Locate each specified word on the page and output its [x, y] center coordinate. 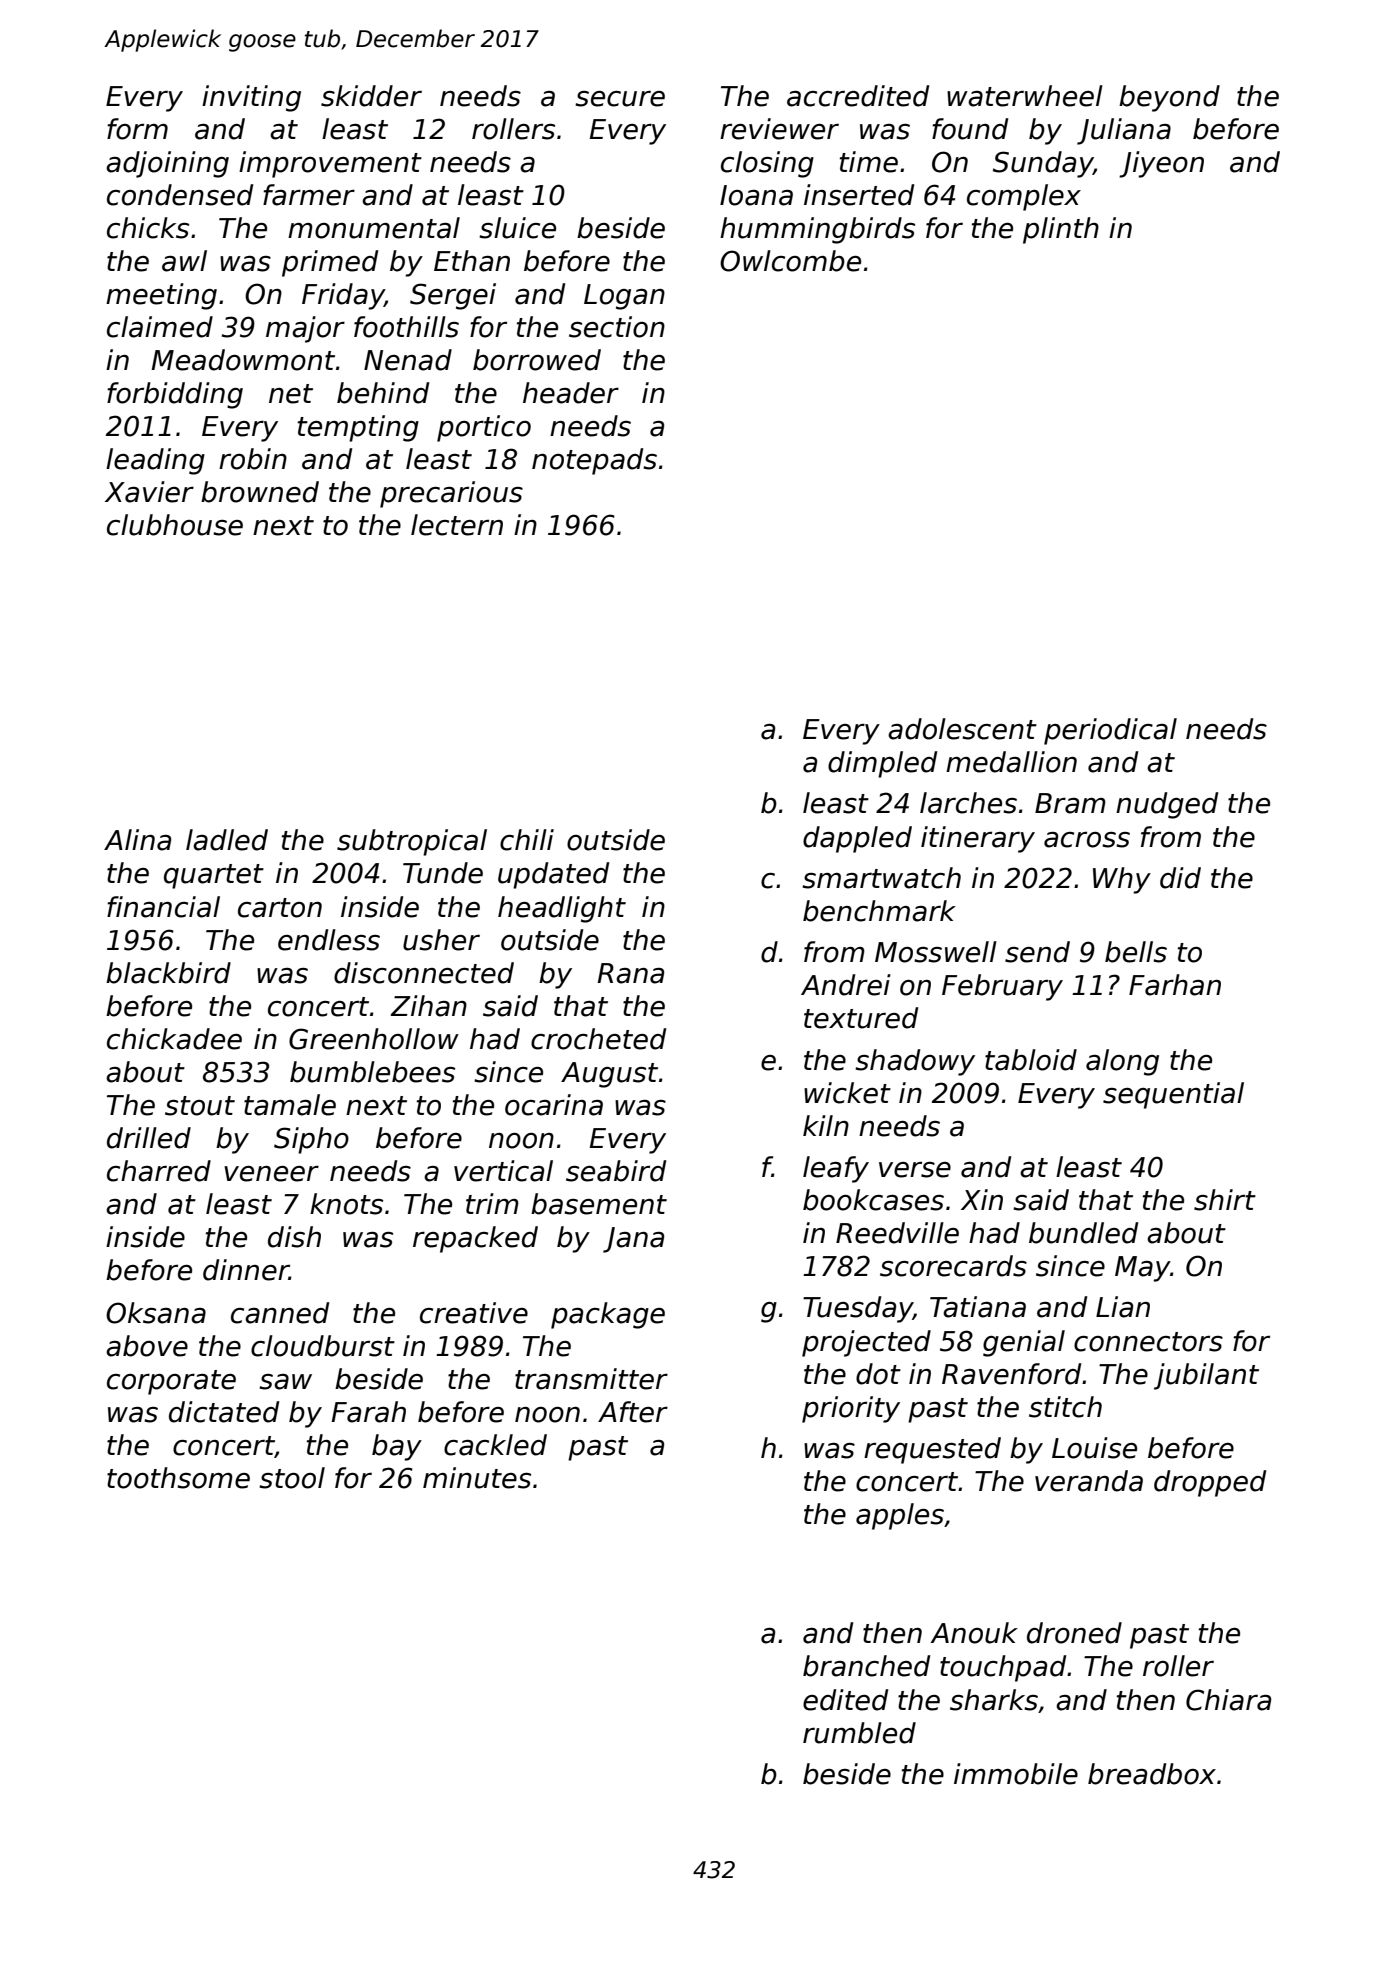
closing [767, 164]
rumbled [859, 1733]
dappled [857, 839]
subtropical [412, 842]
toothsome [178, 1478]
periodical [1110, 731]
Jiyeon [1161, 164]
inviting [251, 98]
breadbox [1152, 1774]
